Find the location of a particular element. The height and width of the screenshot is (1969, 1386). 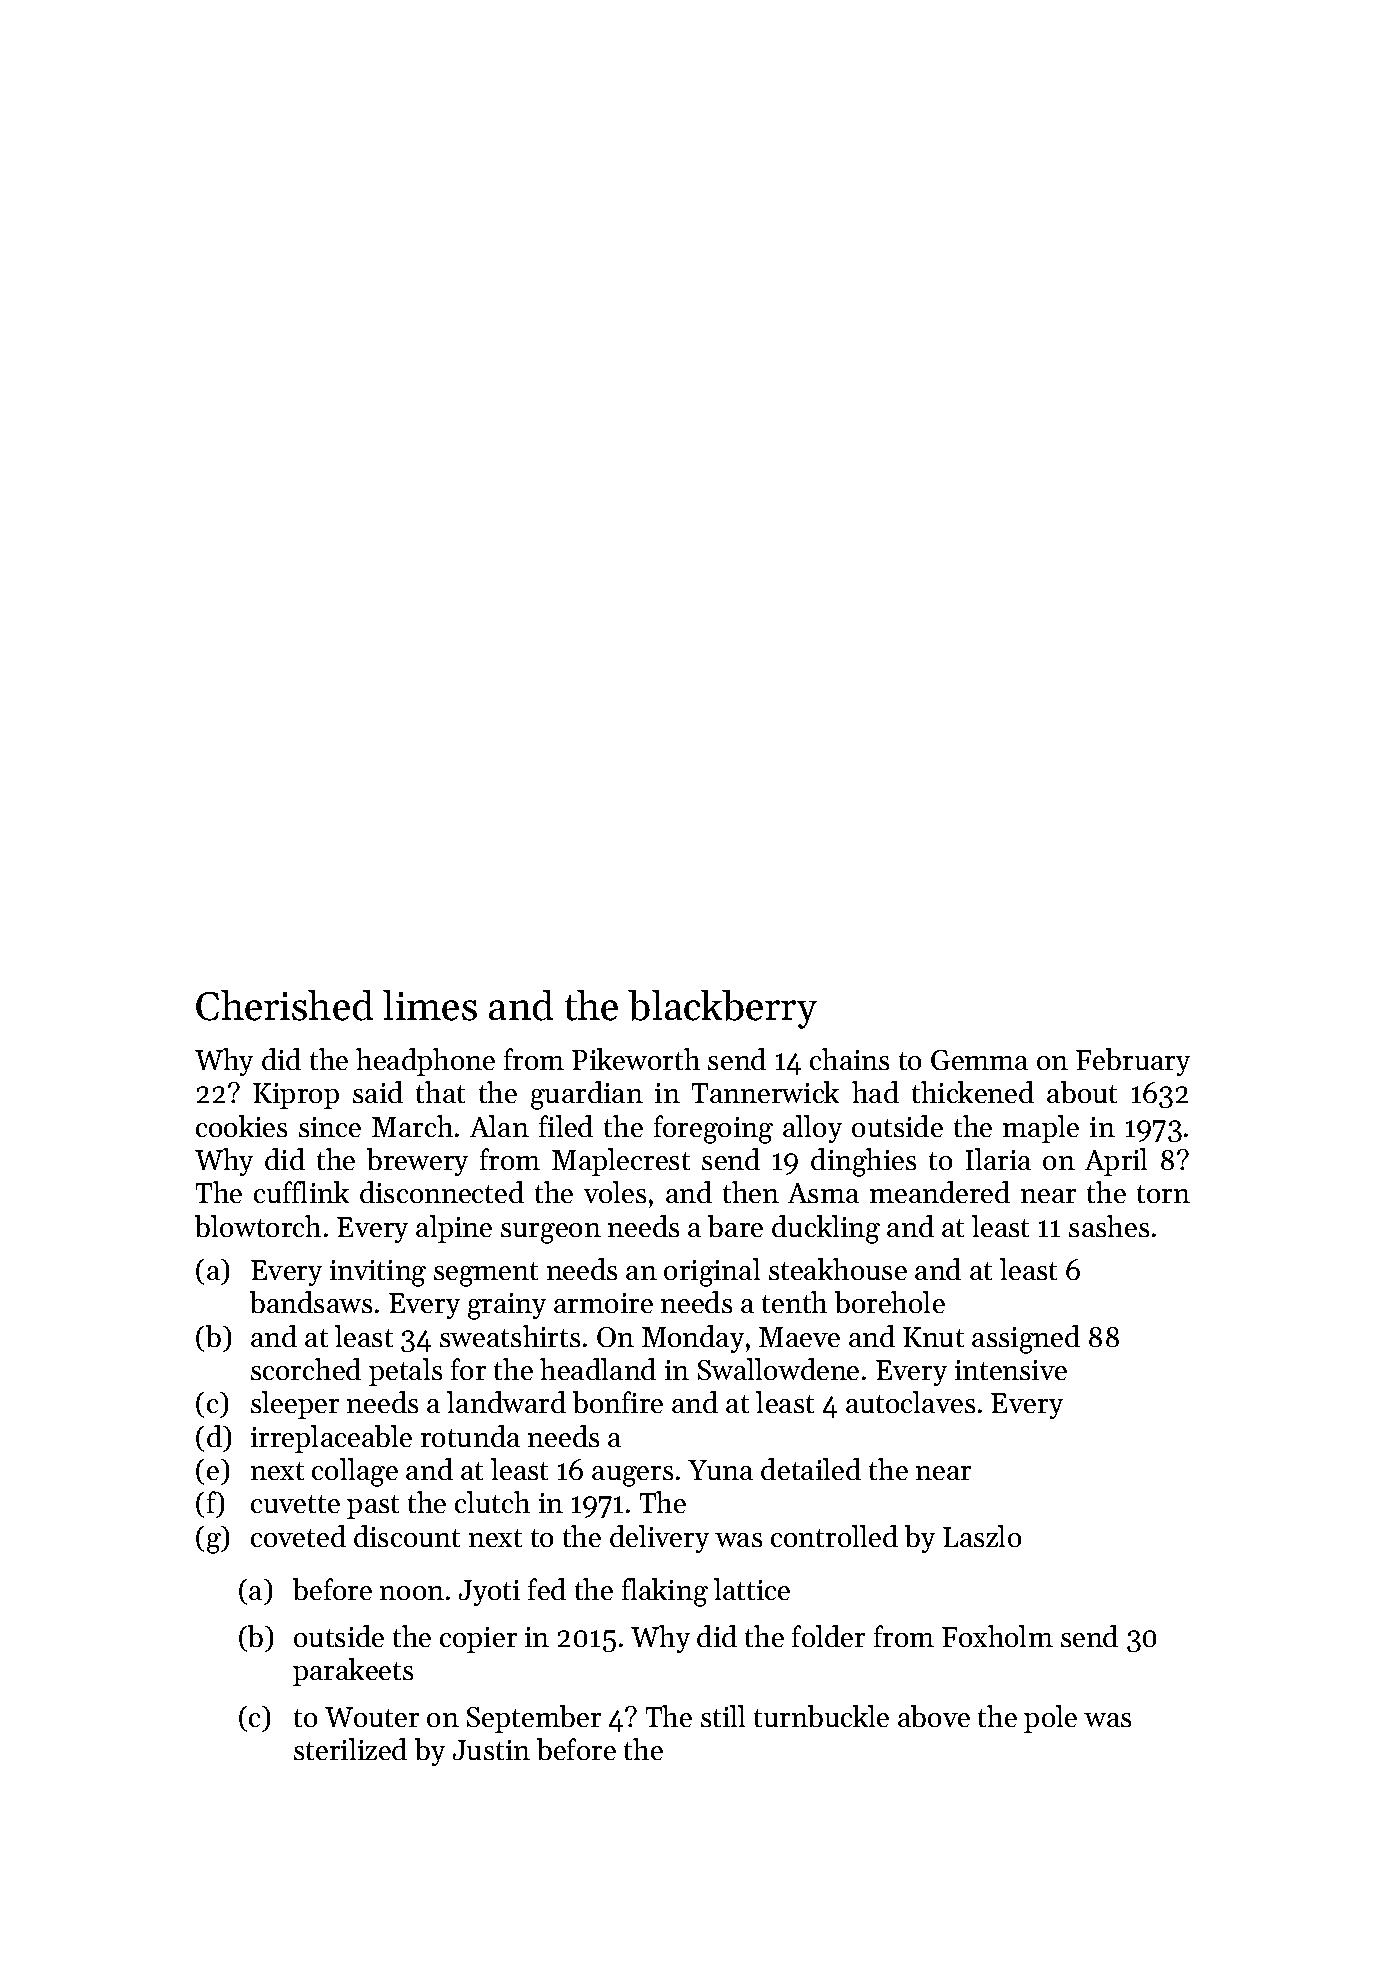

Knut is located at coordinates (933, 1337).
